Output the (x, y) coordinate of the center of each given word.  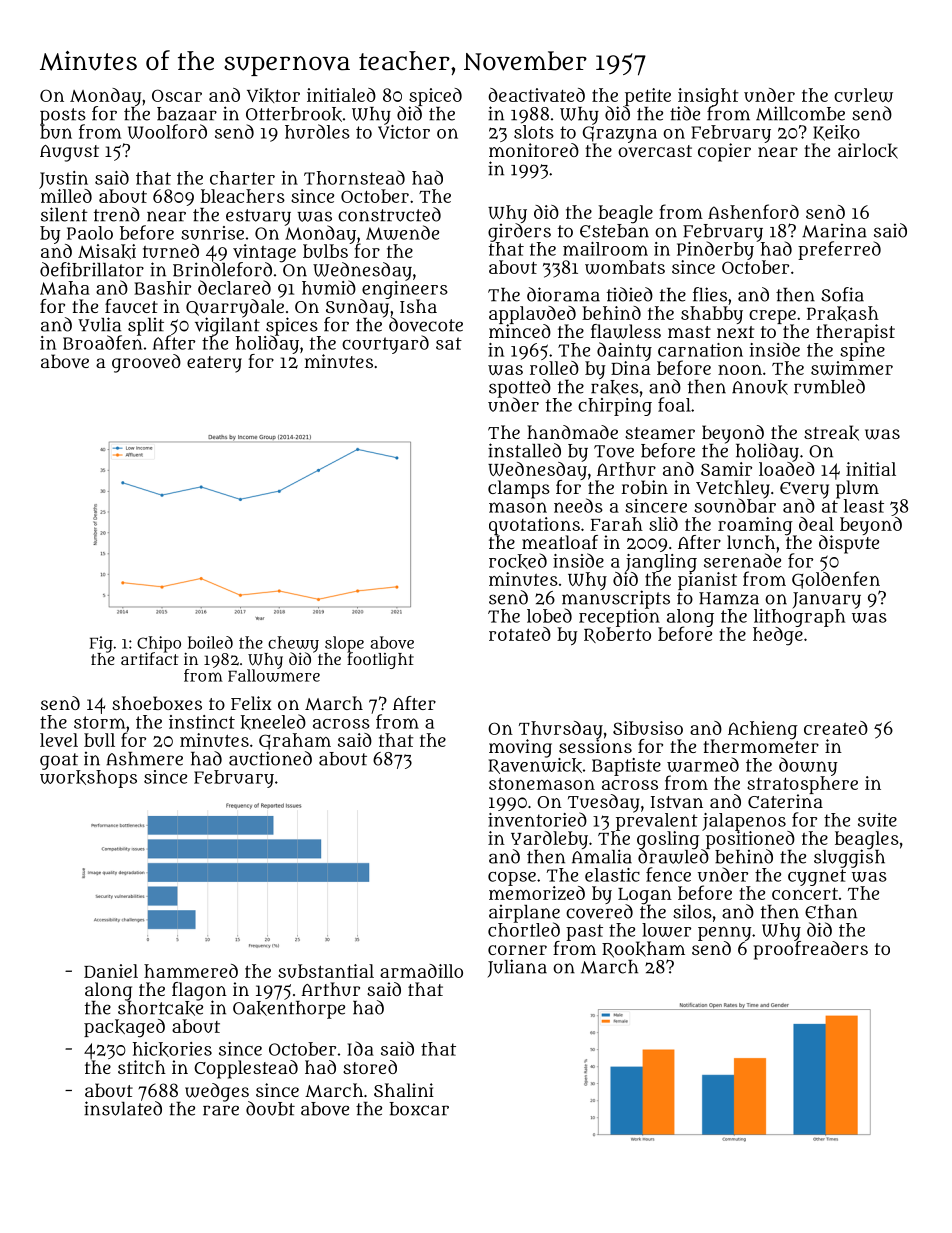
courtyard (385, 344)
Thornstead (354, 177)
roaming (755, 526)
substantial (326, 971)
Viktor (273, 95)
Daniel (111, 971)
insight (708, 97)
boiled (210, 642)
